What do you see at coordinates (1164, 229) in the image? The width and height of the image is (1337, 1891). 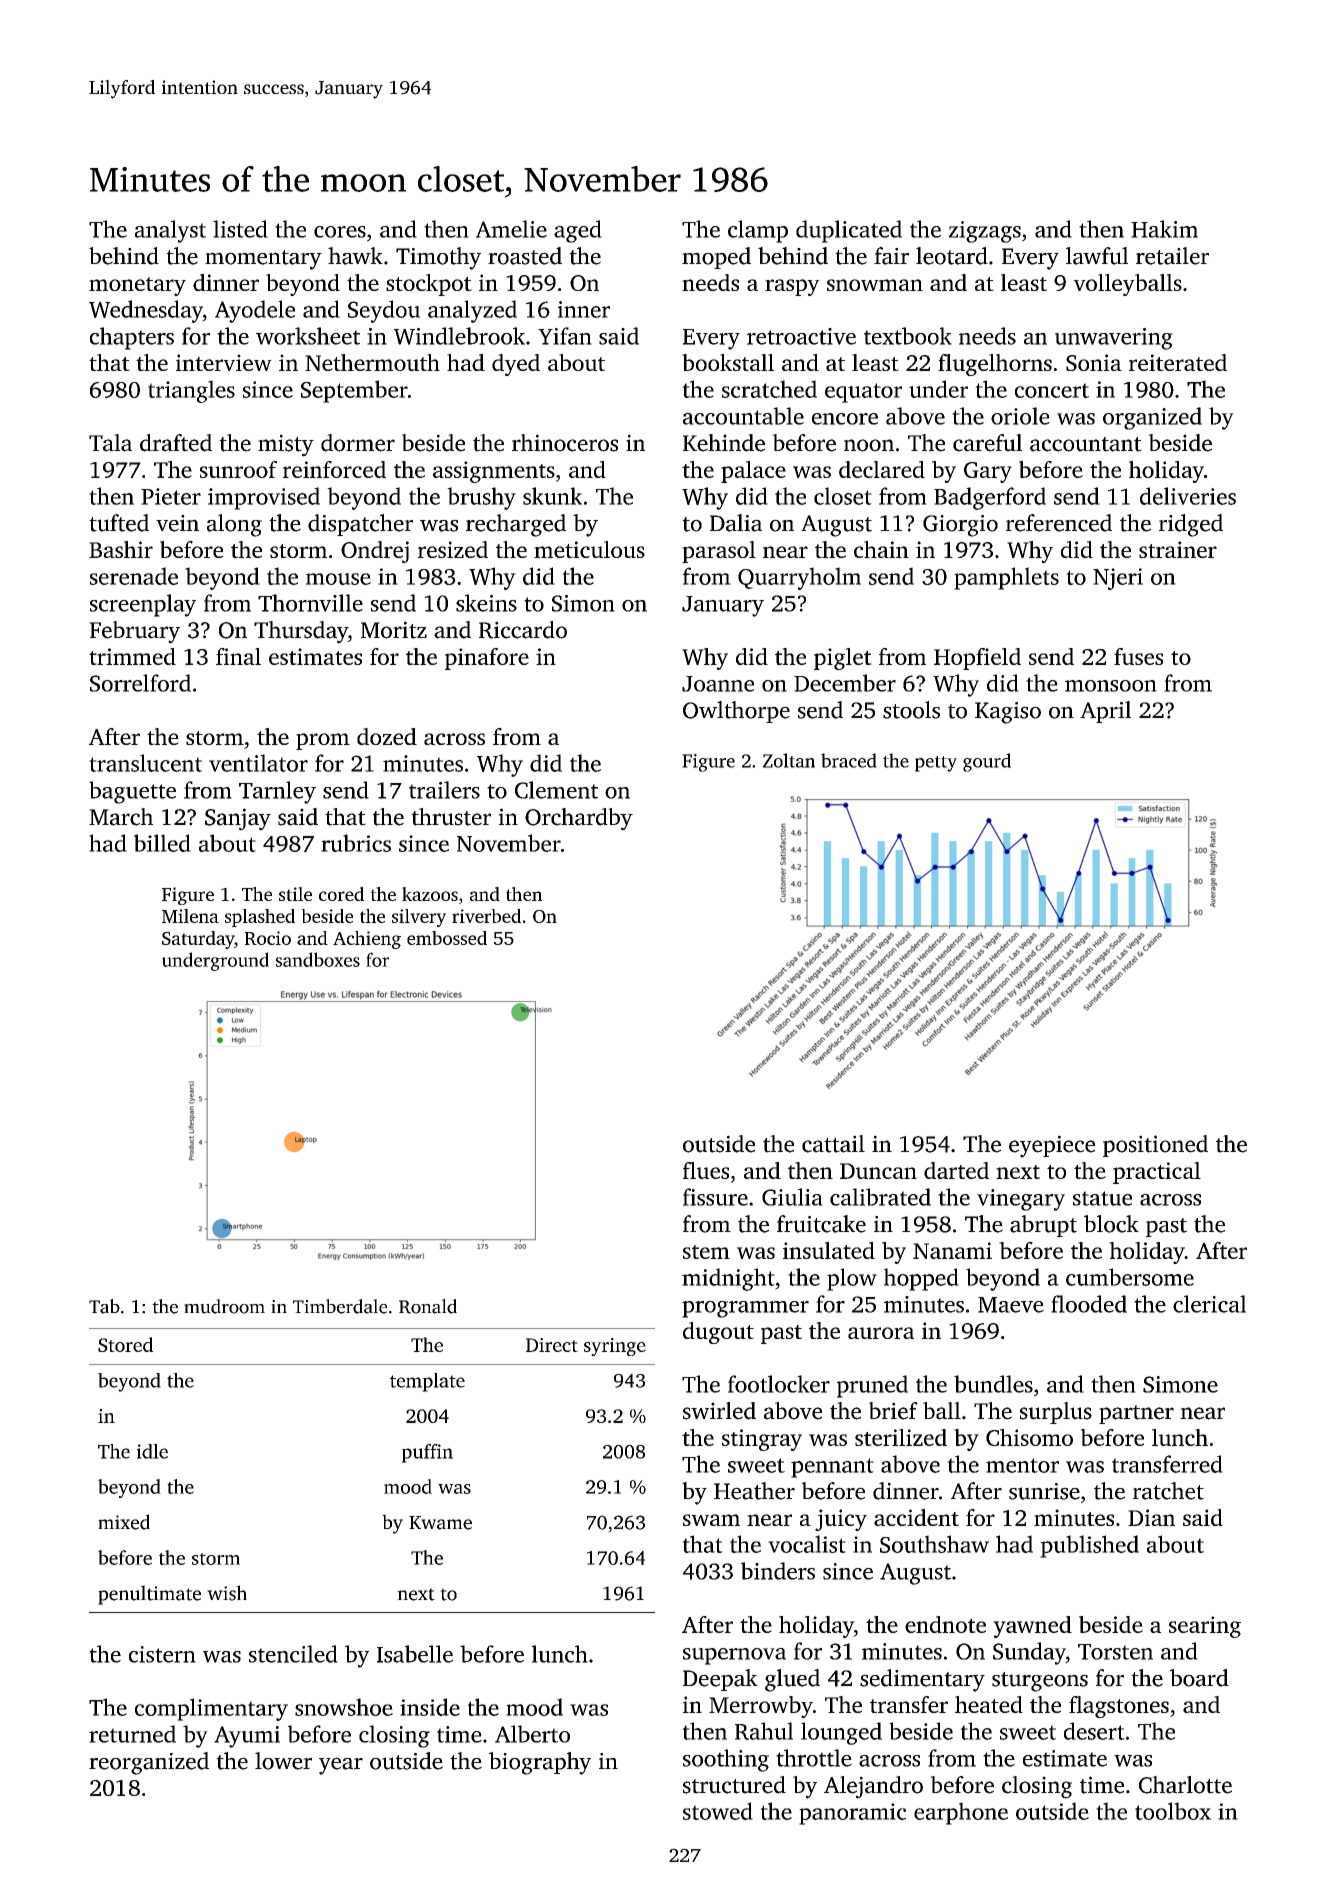 I see `Hakim` at bounding box center [1164, 229].
